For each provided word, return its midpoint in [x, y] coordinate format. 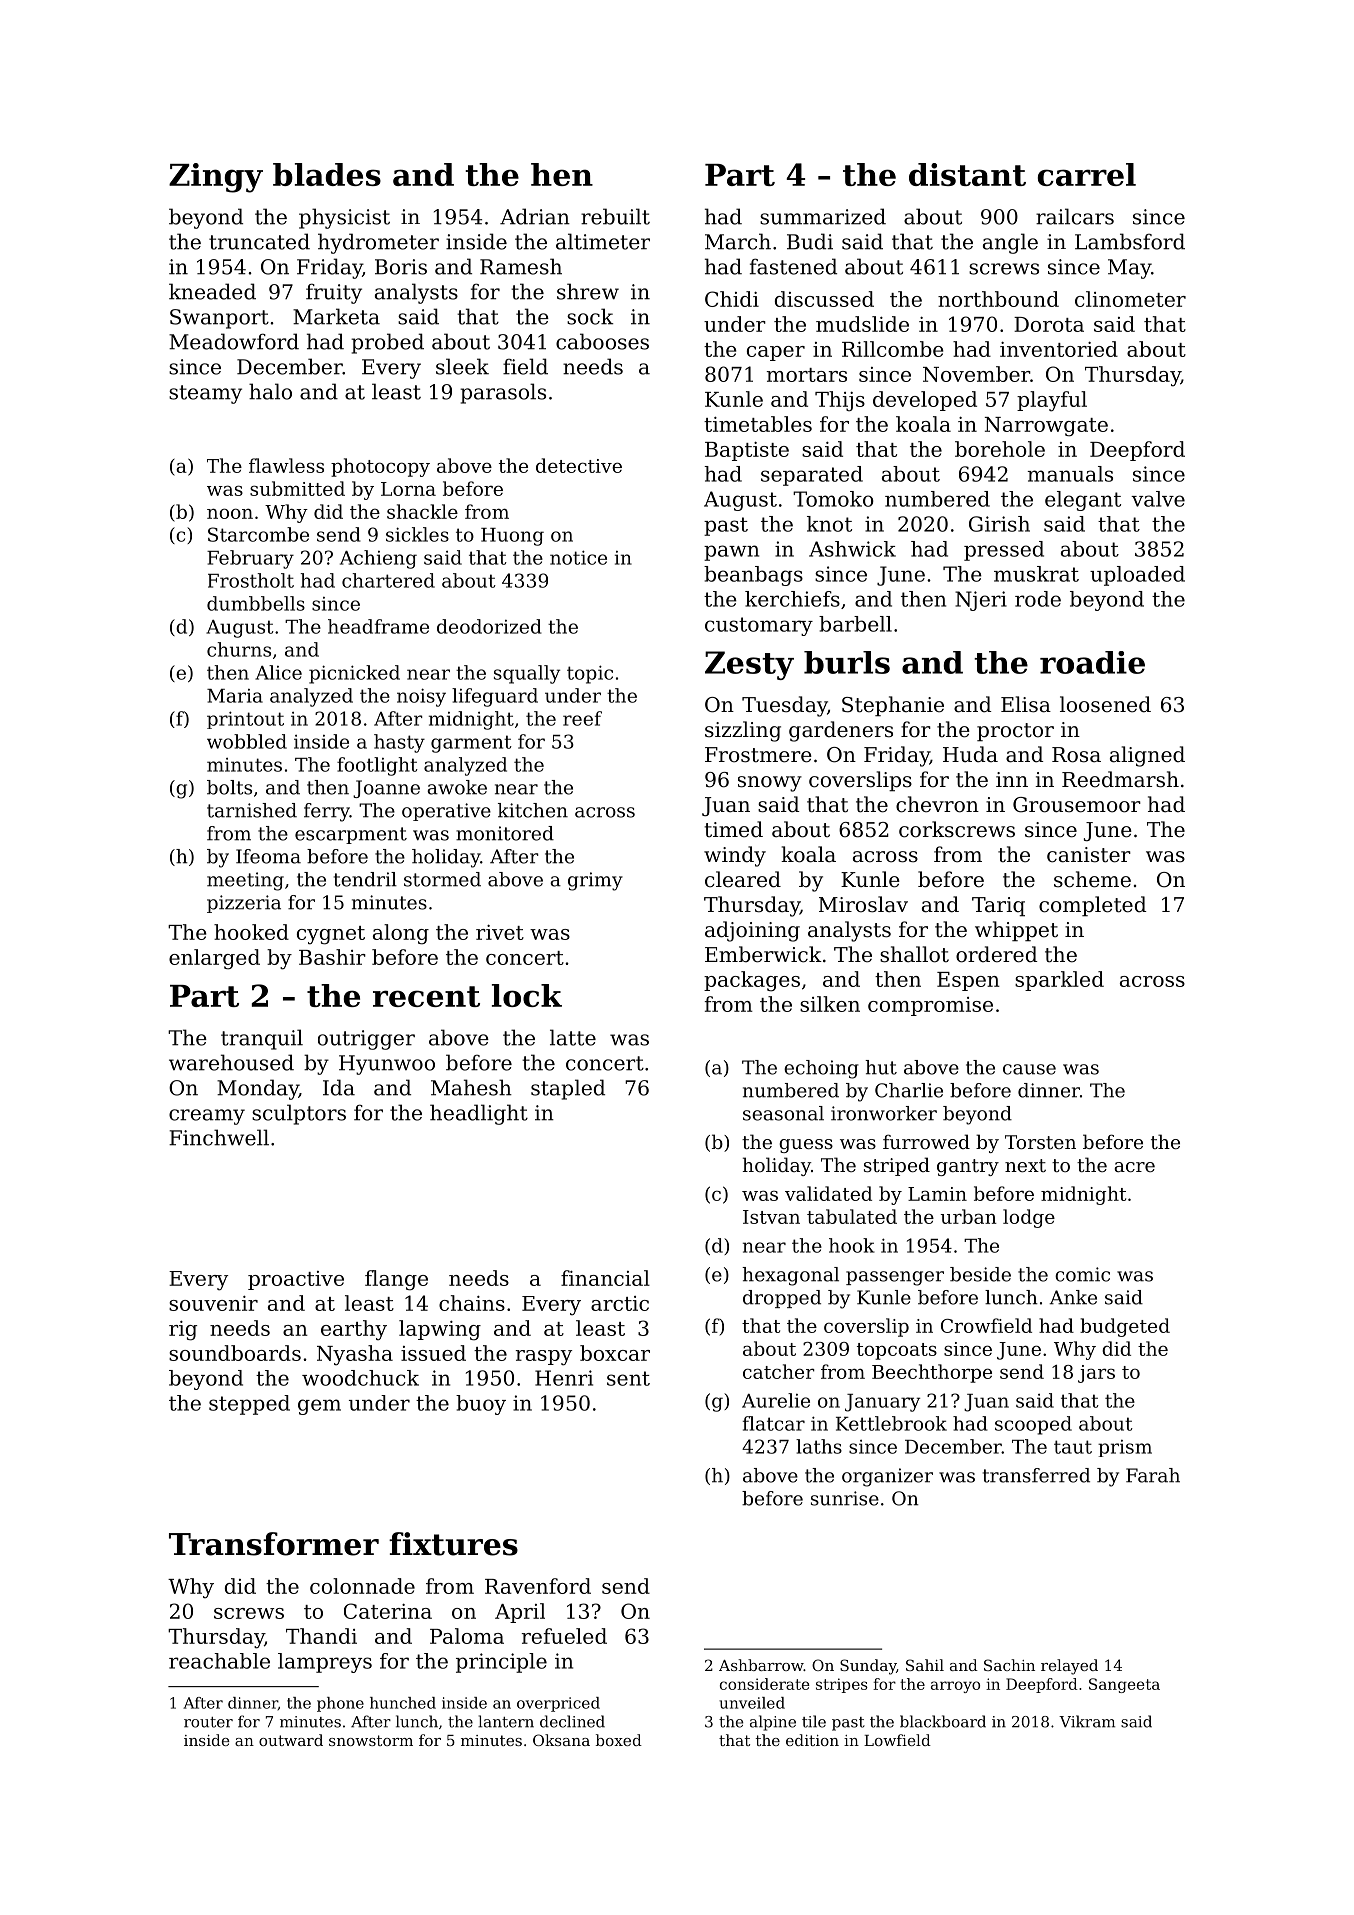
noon [230, 513]
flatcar [774, 1423]
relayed [1069, 1667]
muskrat [1036, 574]
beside [980, 1274]
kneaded [212, 291]
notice [578, 557]
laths [819, 1446]
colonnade [362, 1586]
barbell [855, 624]
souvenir [213, 1303]
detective [579, 465]
